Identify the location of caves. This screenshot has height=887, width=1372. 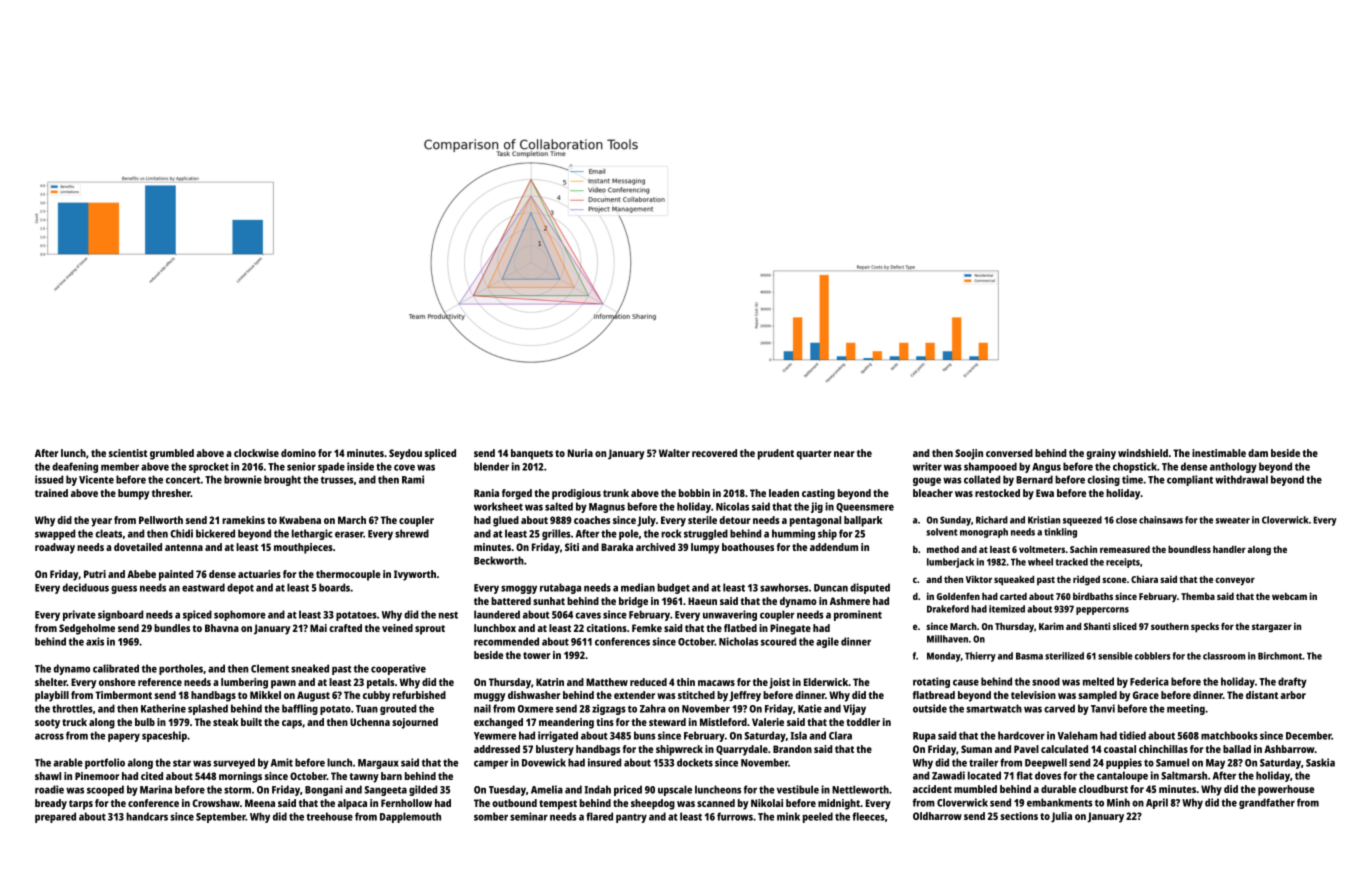
(588, 615).
